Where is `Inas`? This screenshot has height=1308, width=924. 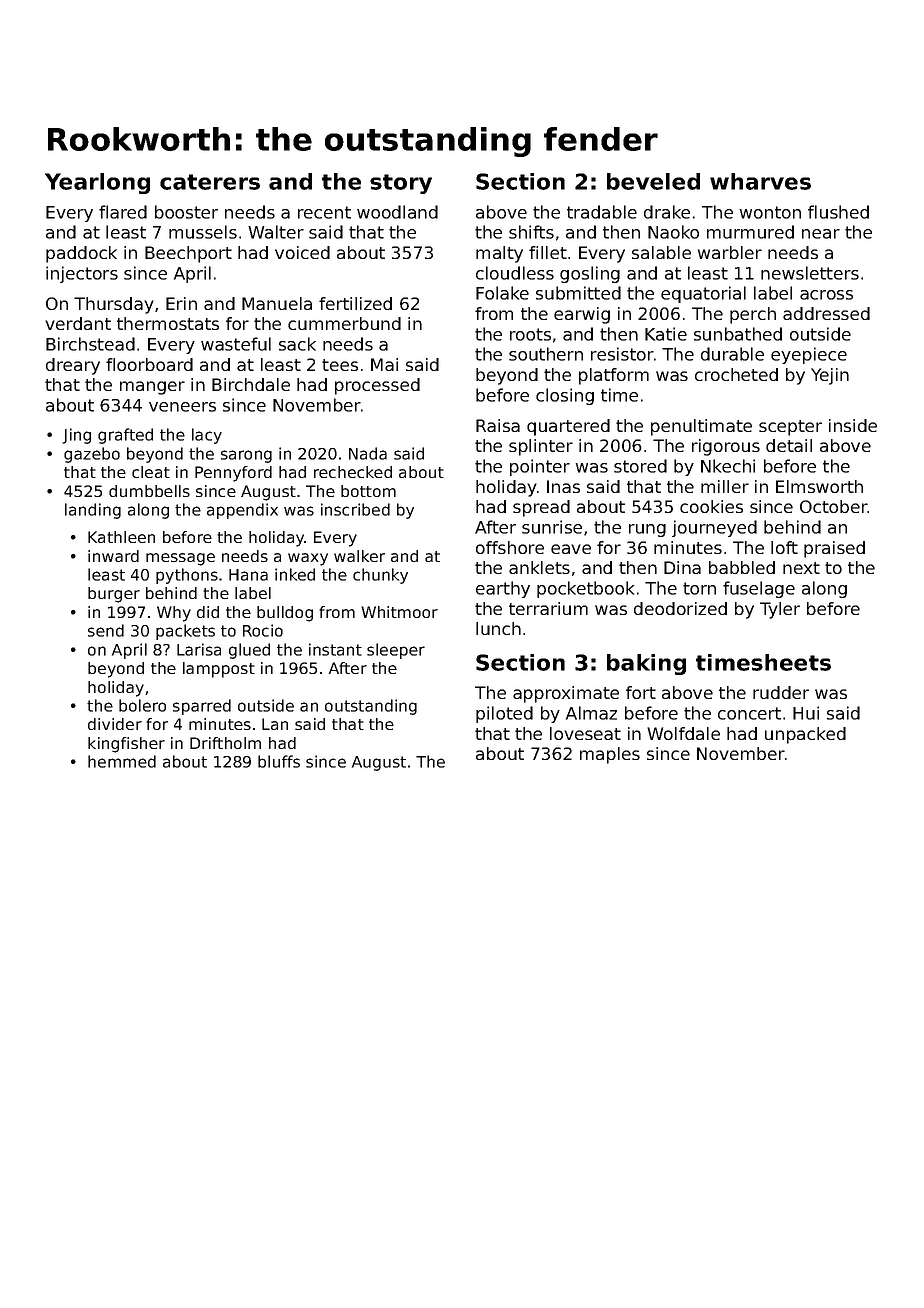 Inas is located at coordinates (563, 486).
